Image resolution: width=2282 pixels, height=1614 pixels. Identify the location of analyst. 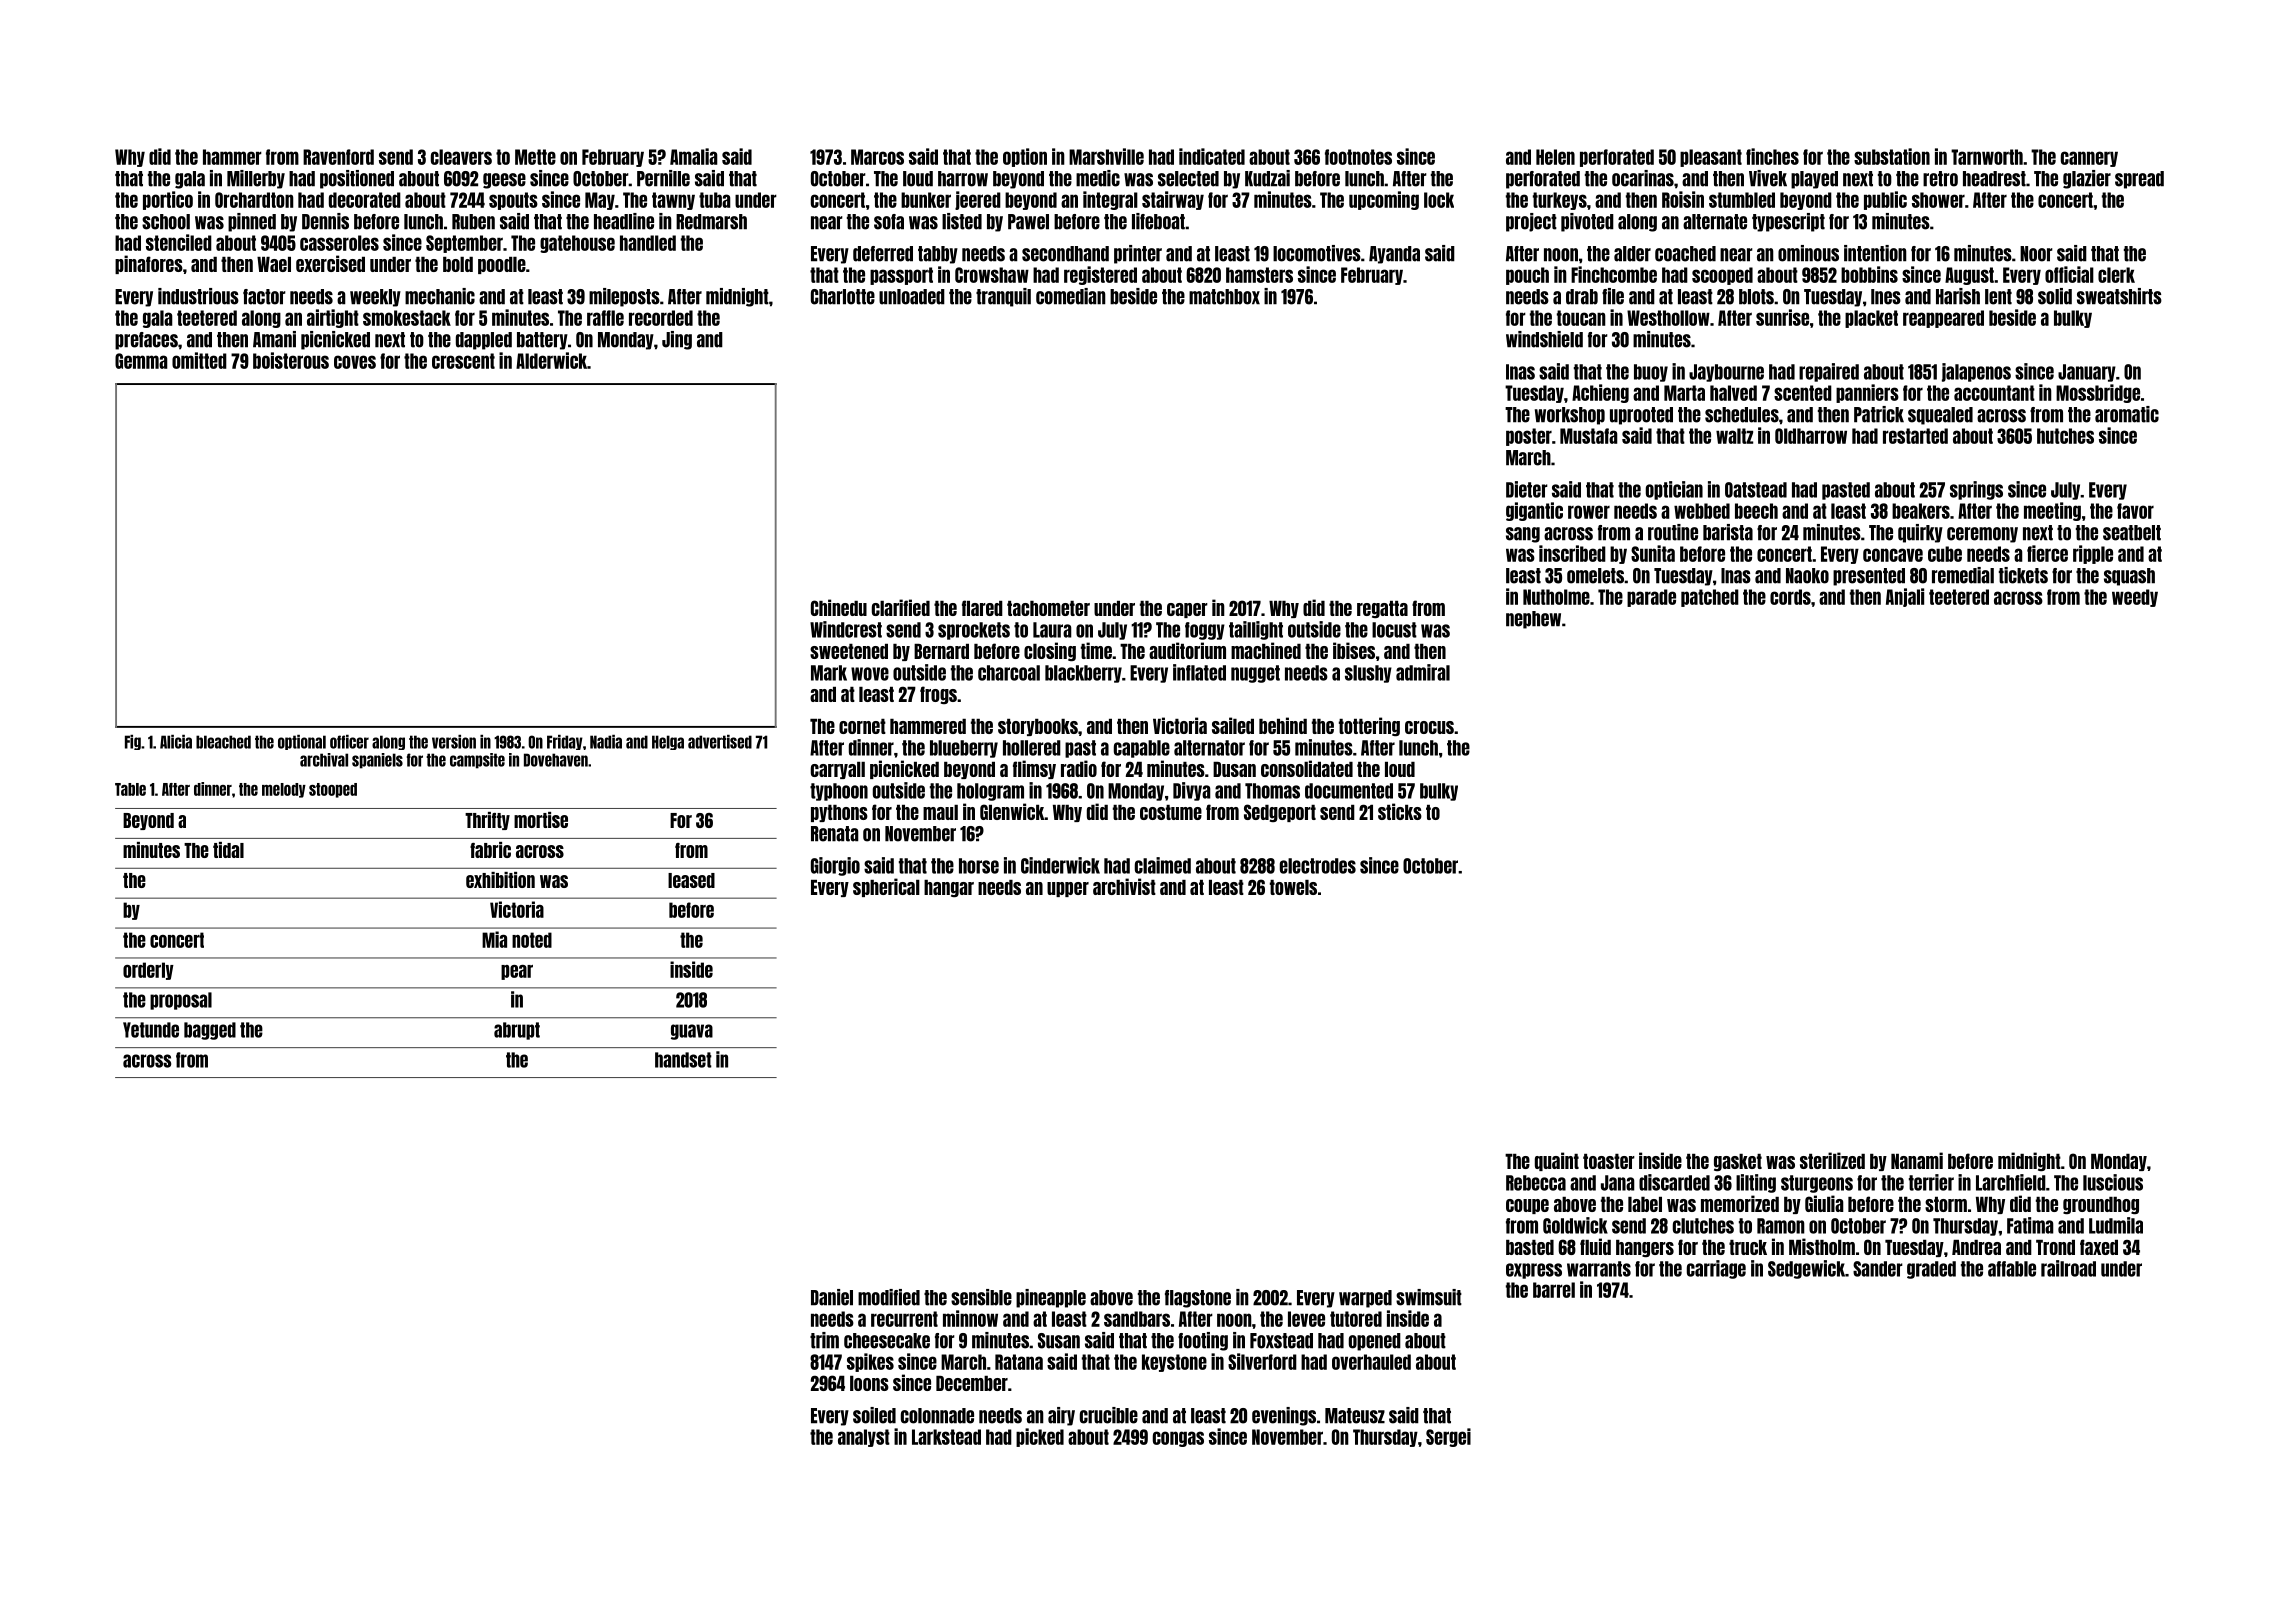
(864, 1438).
